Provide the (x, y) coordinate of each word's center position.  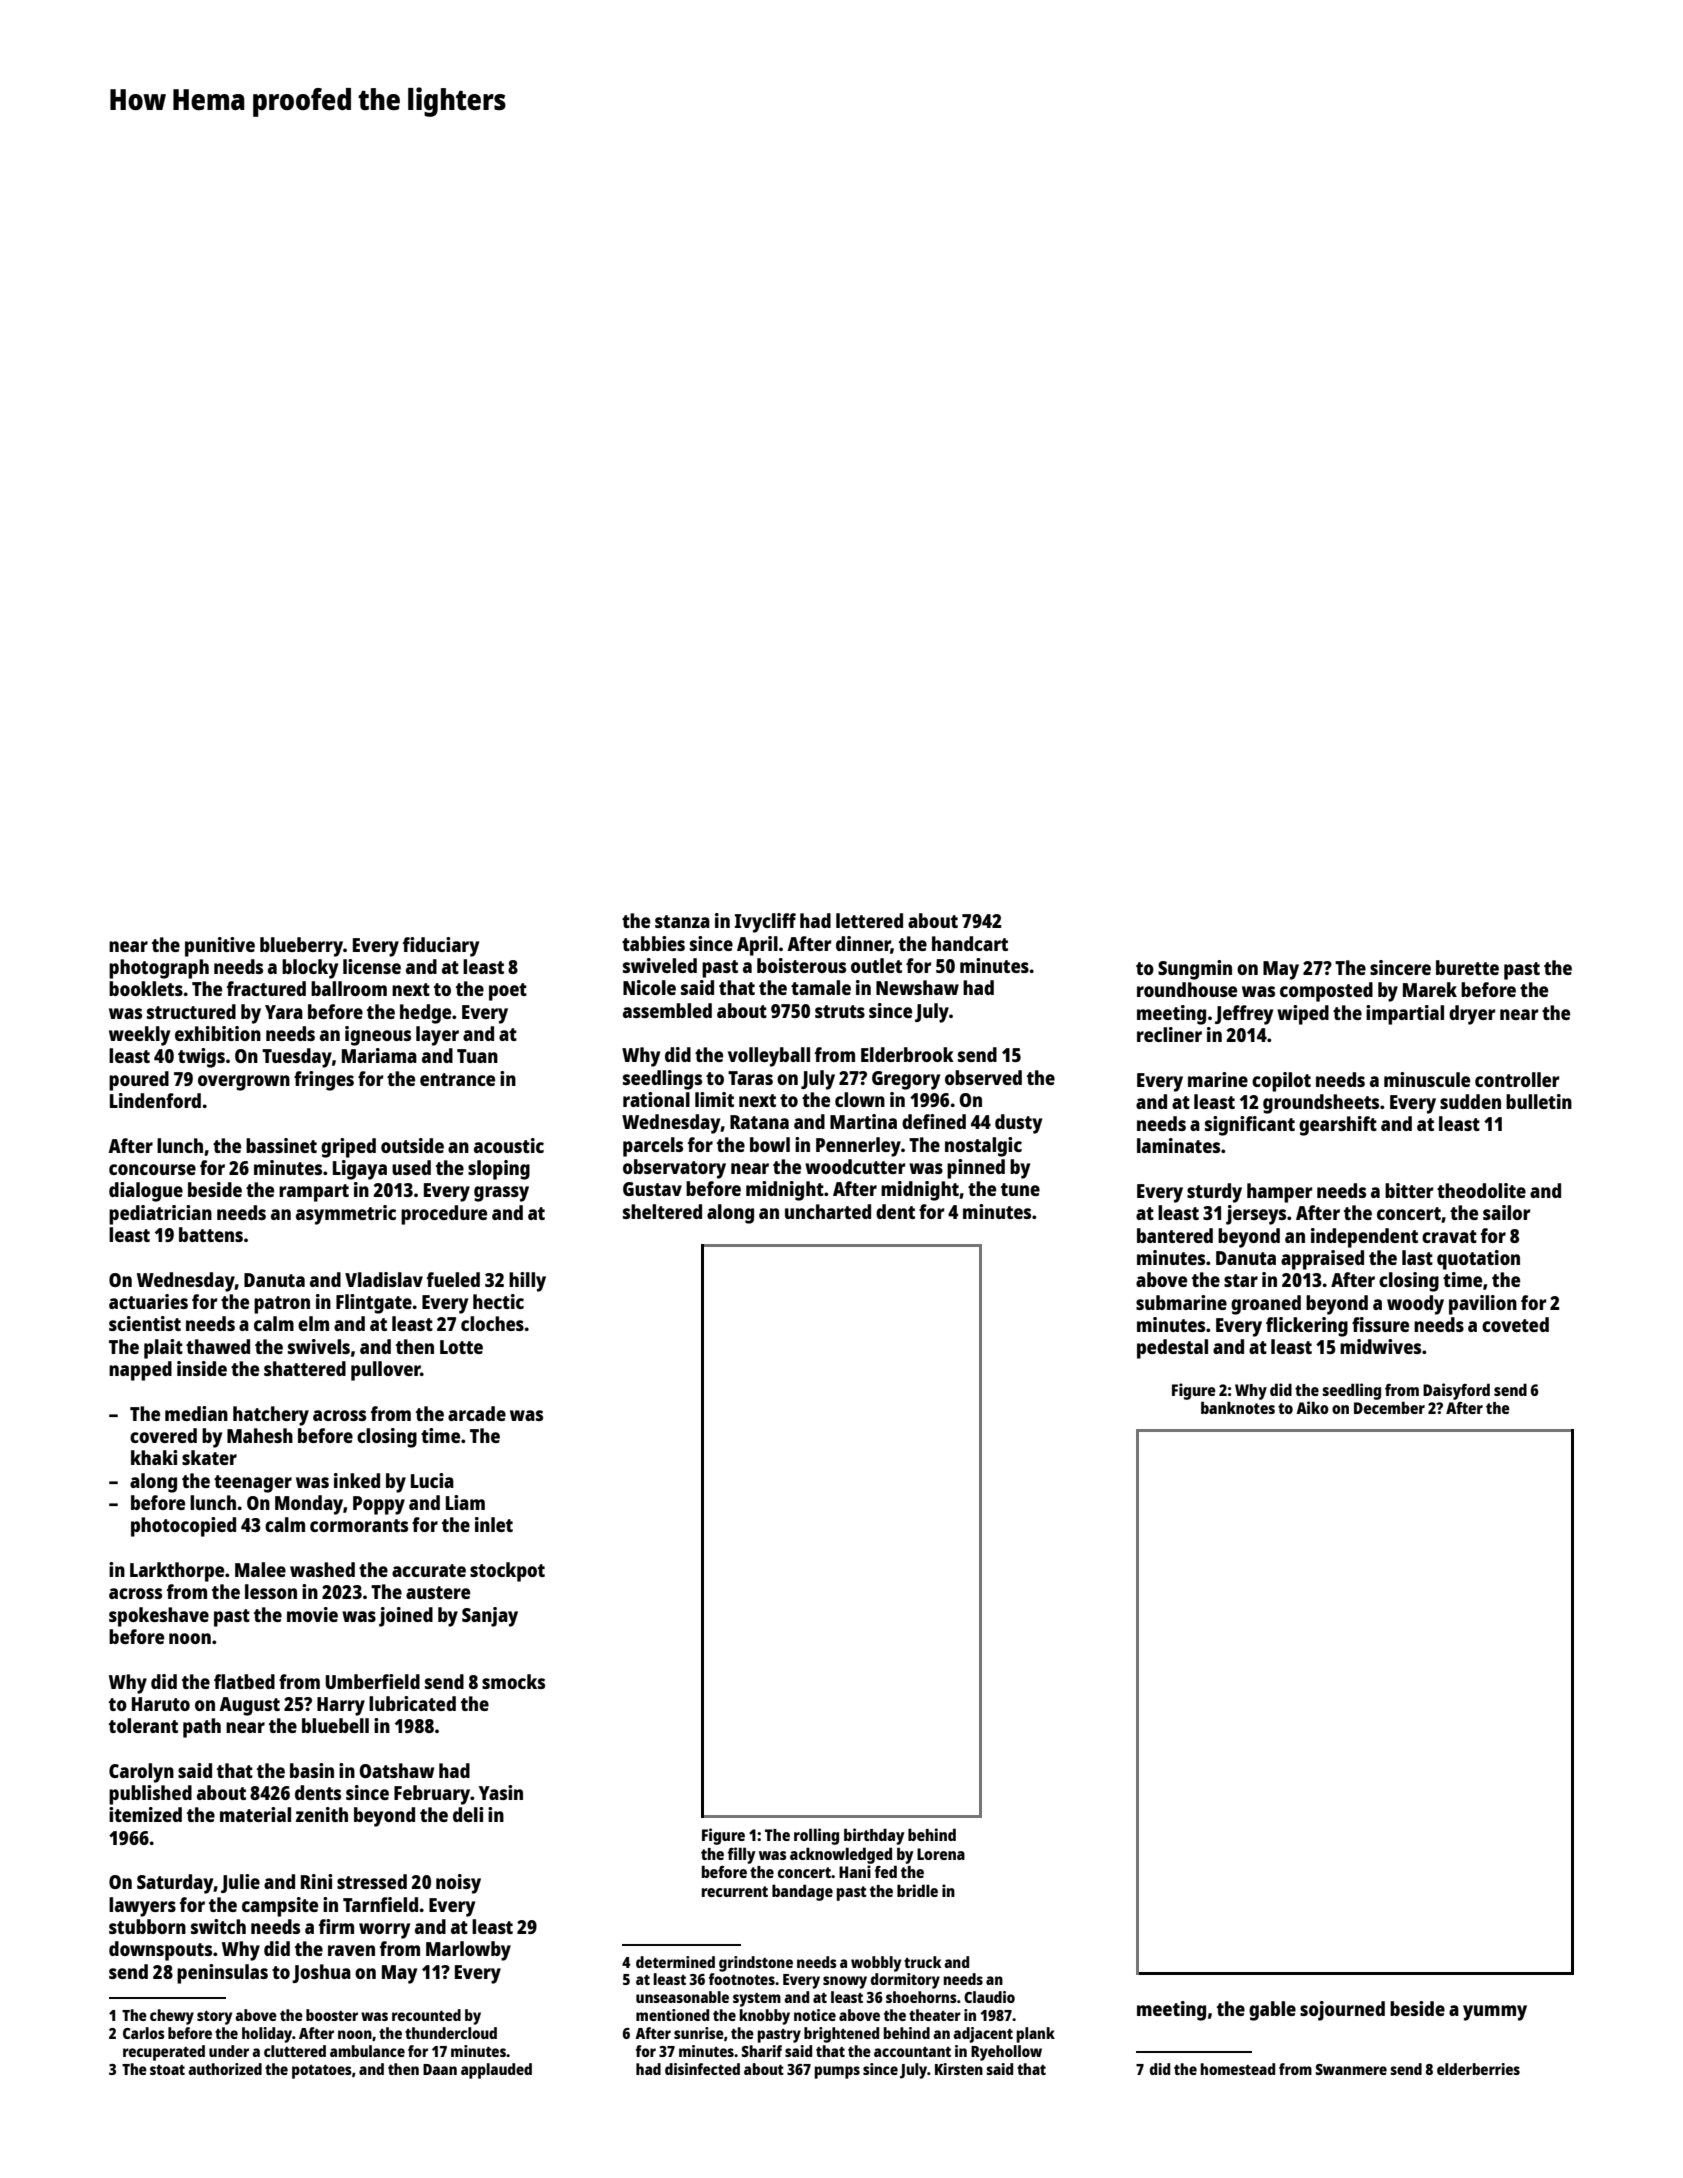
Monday (309, 1505)
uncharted (828, 1211)
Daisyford (1456, 1391)
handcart (970, 943)
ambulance (367, 2051)
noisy (458, 1884)
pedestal (1172, 1349)
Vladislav (384, 1279)
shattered (305, 1368)
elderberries (1478, 2069)
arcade (477, 1413)
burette (1467, 967)
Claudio (989, 1997)
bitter (1409, 1190)
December (1389, 1407)
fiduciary (441, 947)
